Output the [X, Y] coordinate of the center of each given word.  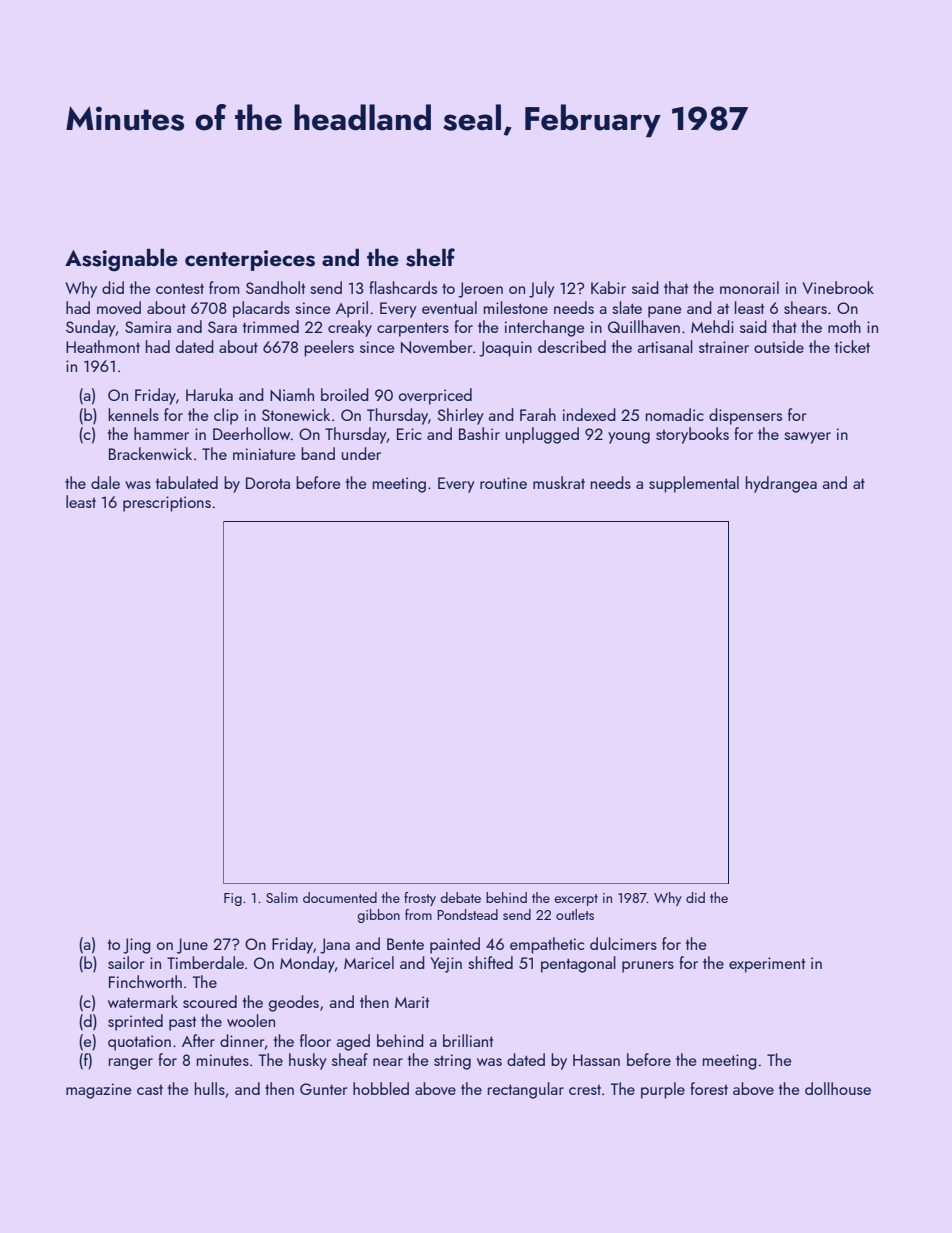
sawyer [807, 438]
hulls [210, 1088]
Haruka [209, 394]
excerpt [576, 900]
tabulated [187, 482]
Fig [233, 899]
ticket [852, 346]
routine [503, 483]
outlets [575, 914]
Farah [538, 414]
